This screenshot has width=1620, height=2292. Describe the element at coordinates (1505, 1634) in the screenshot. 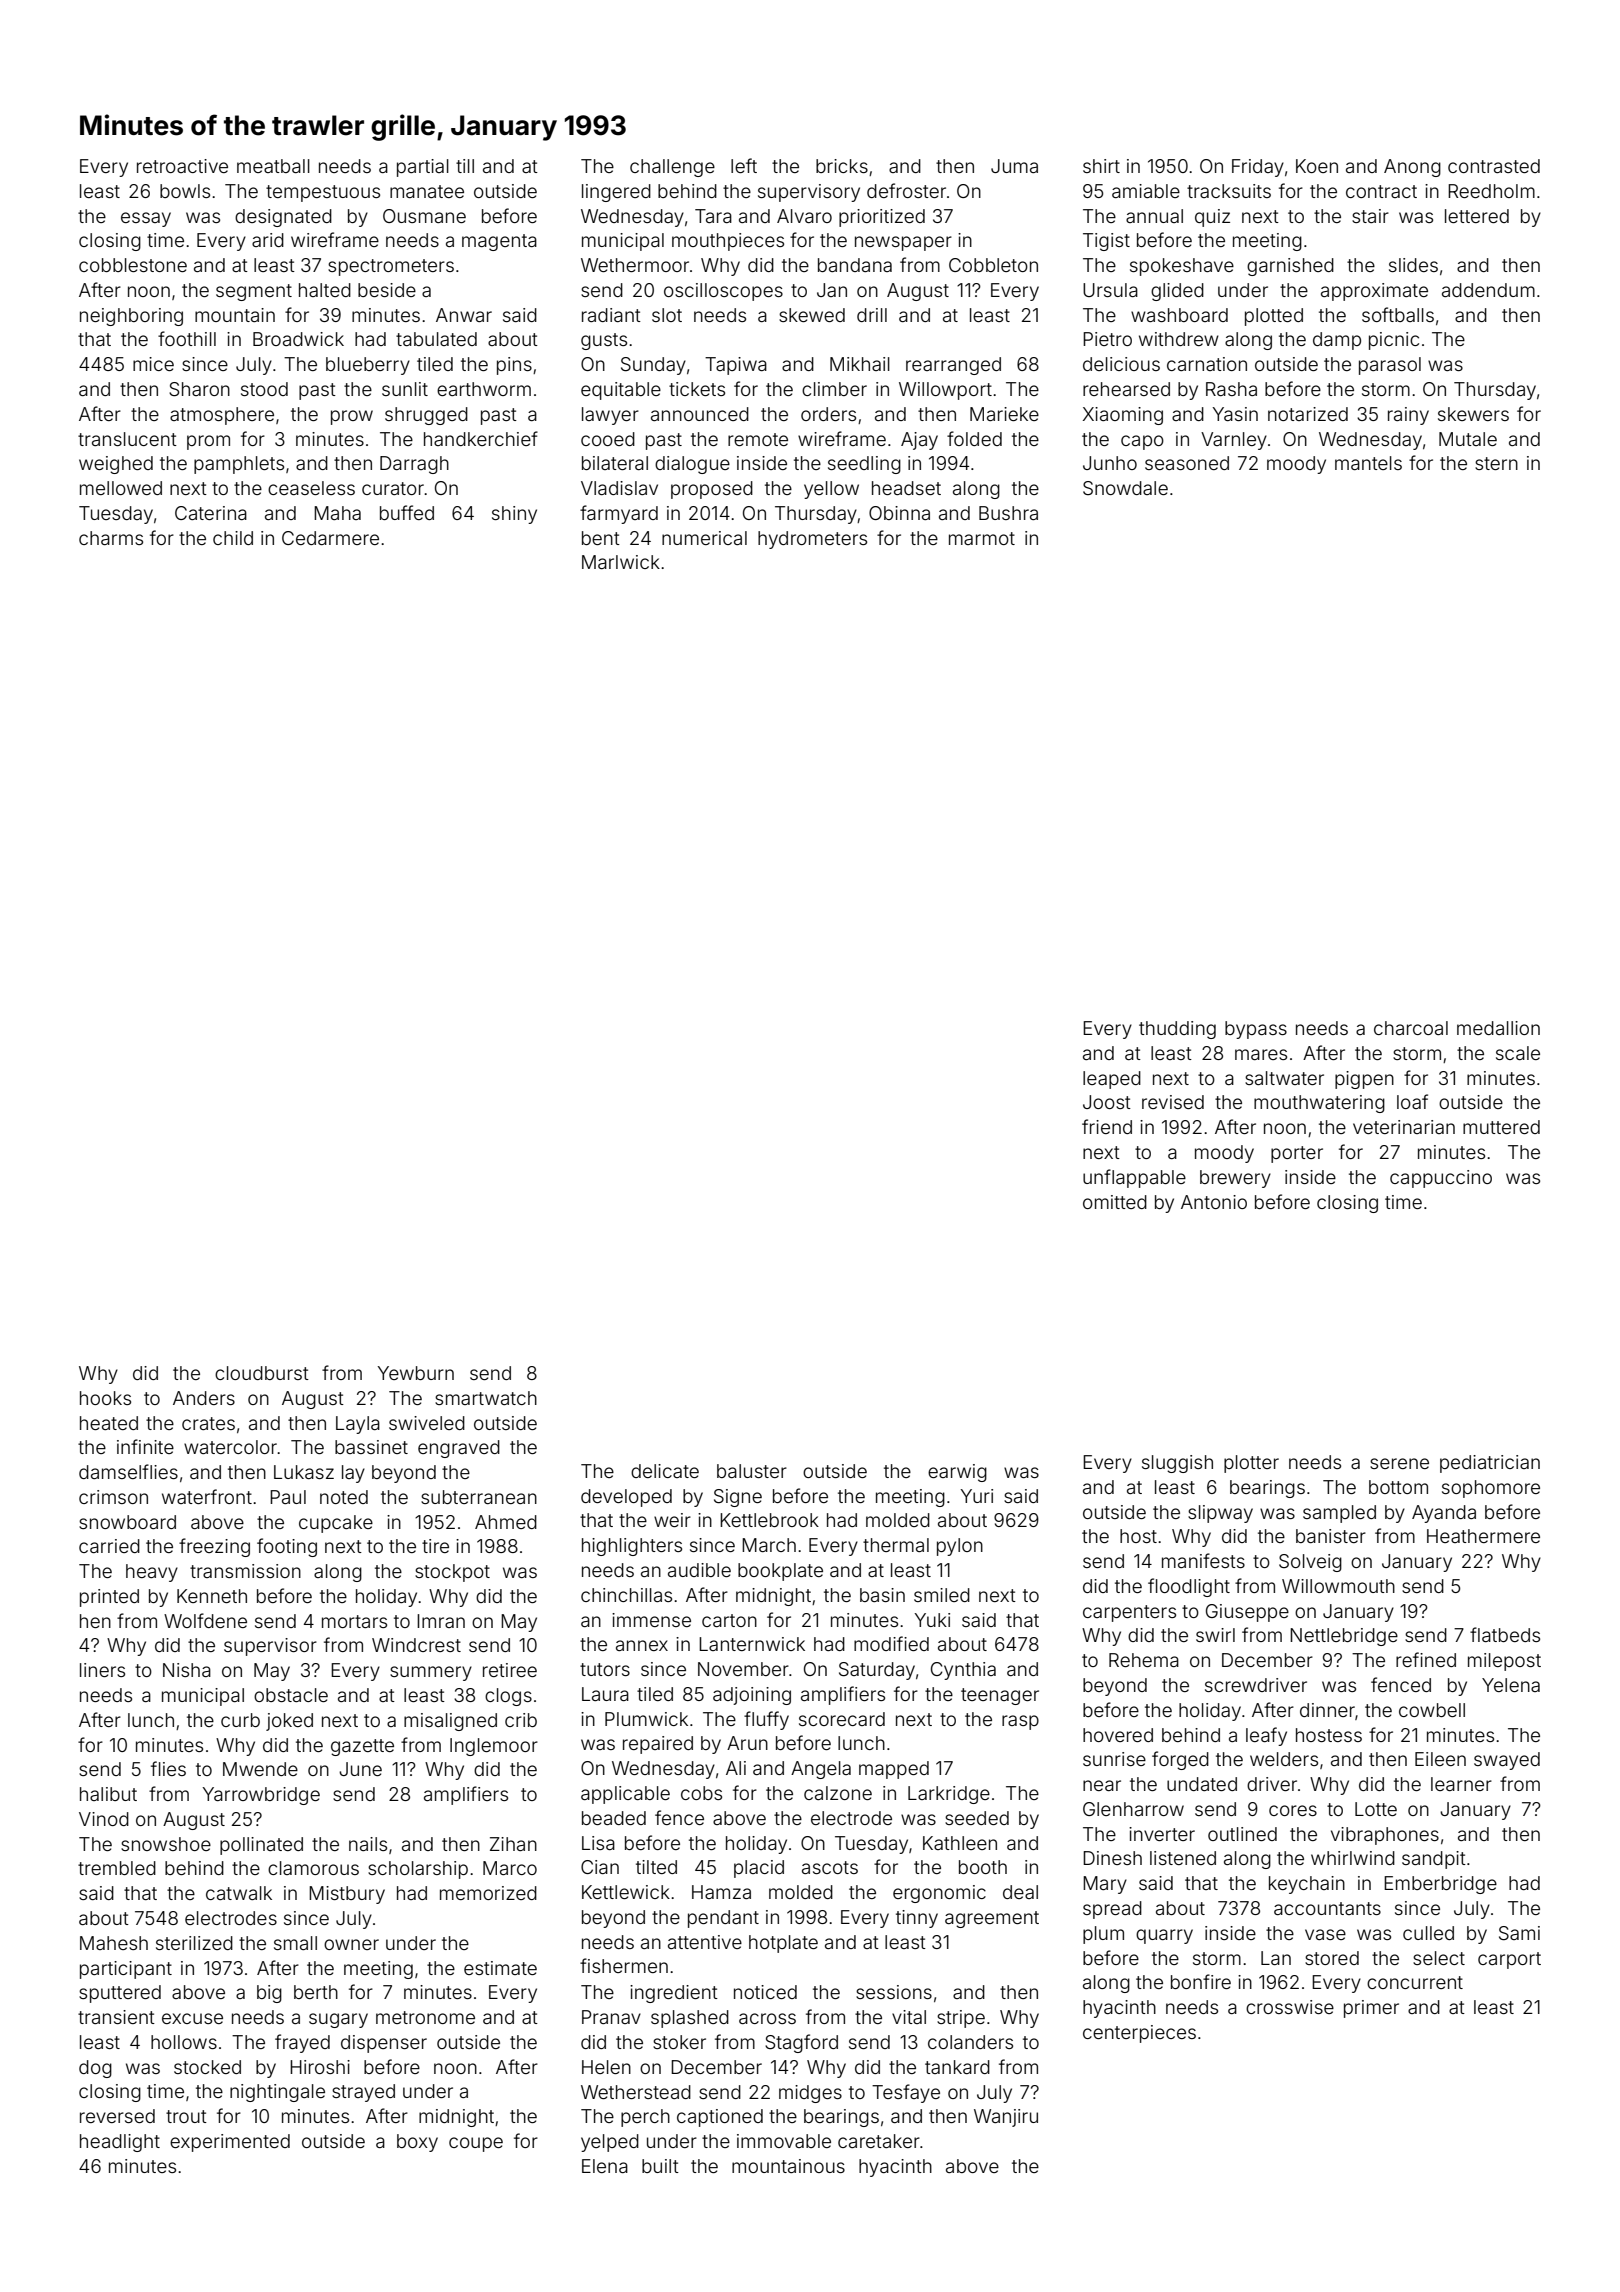

I see `flatbeds` at that location.
